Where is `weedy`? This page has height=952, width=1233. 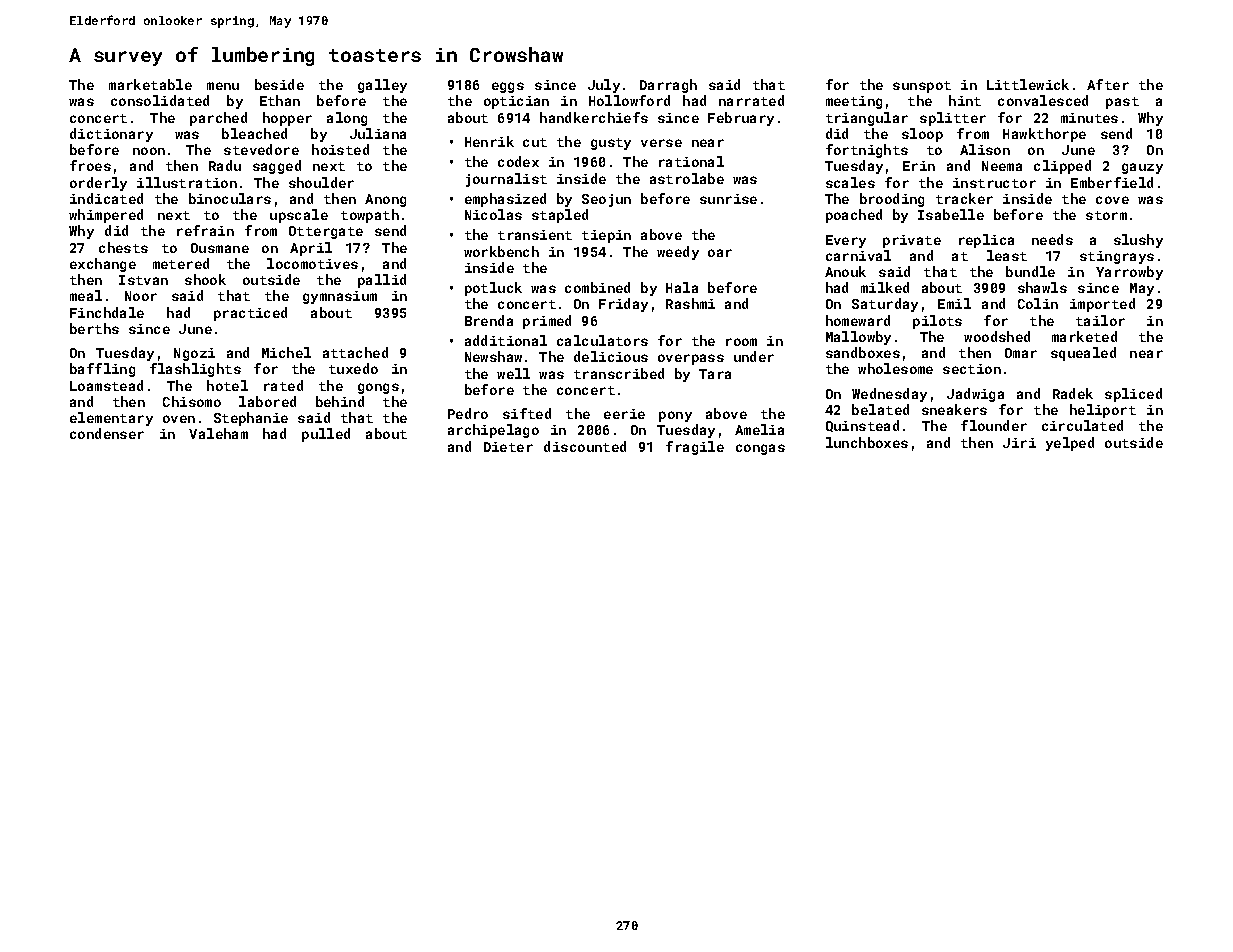 weedy is located at coordinates (678, 253).
